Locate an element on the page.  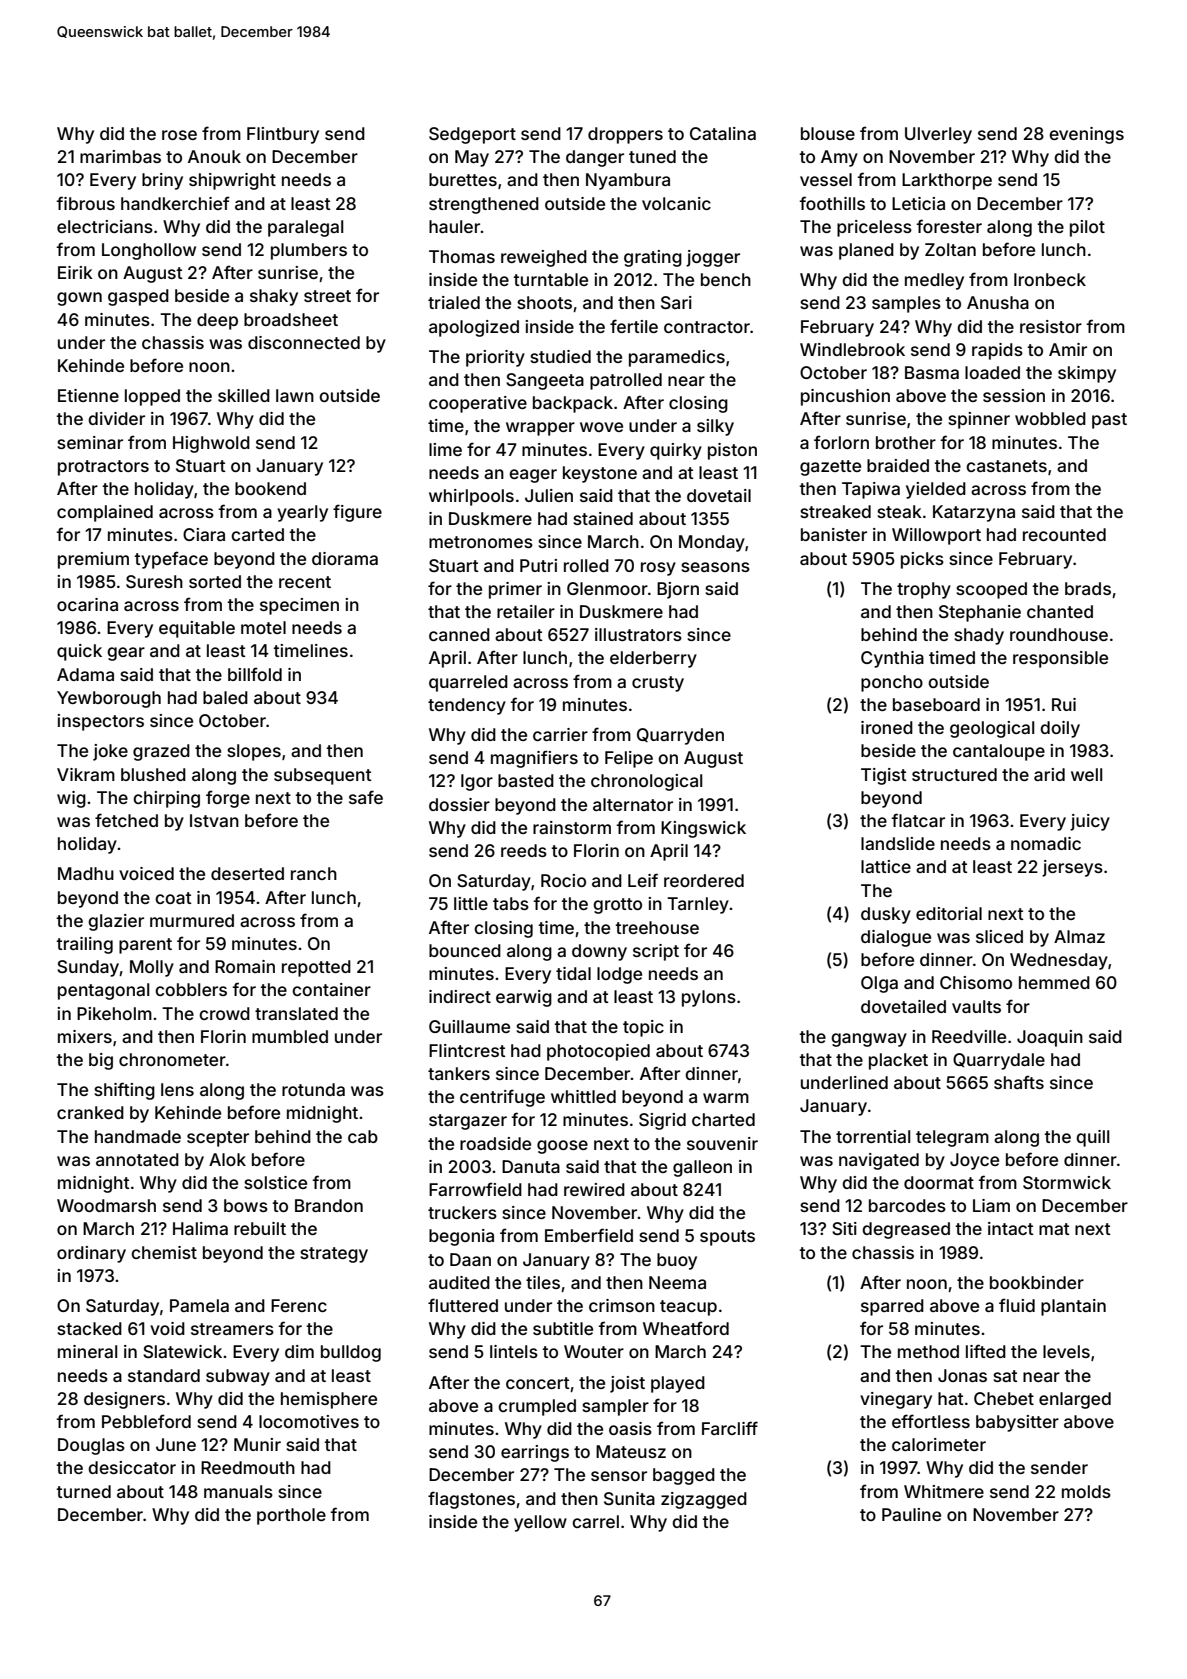
typeface is located at coordinates (171, 560).
